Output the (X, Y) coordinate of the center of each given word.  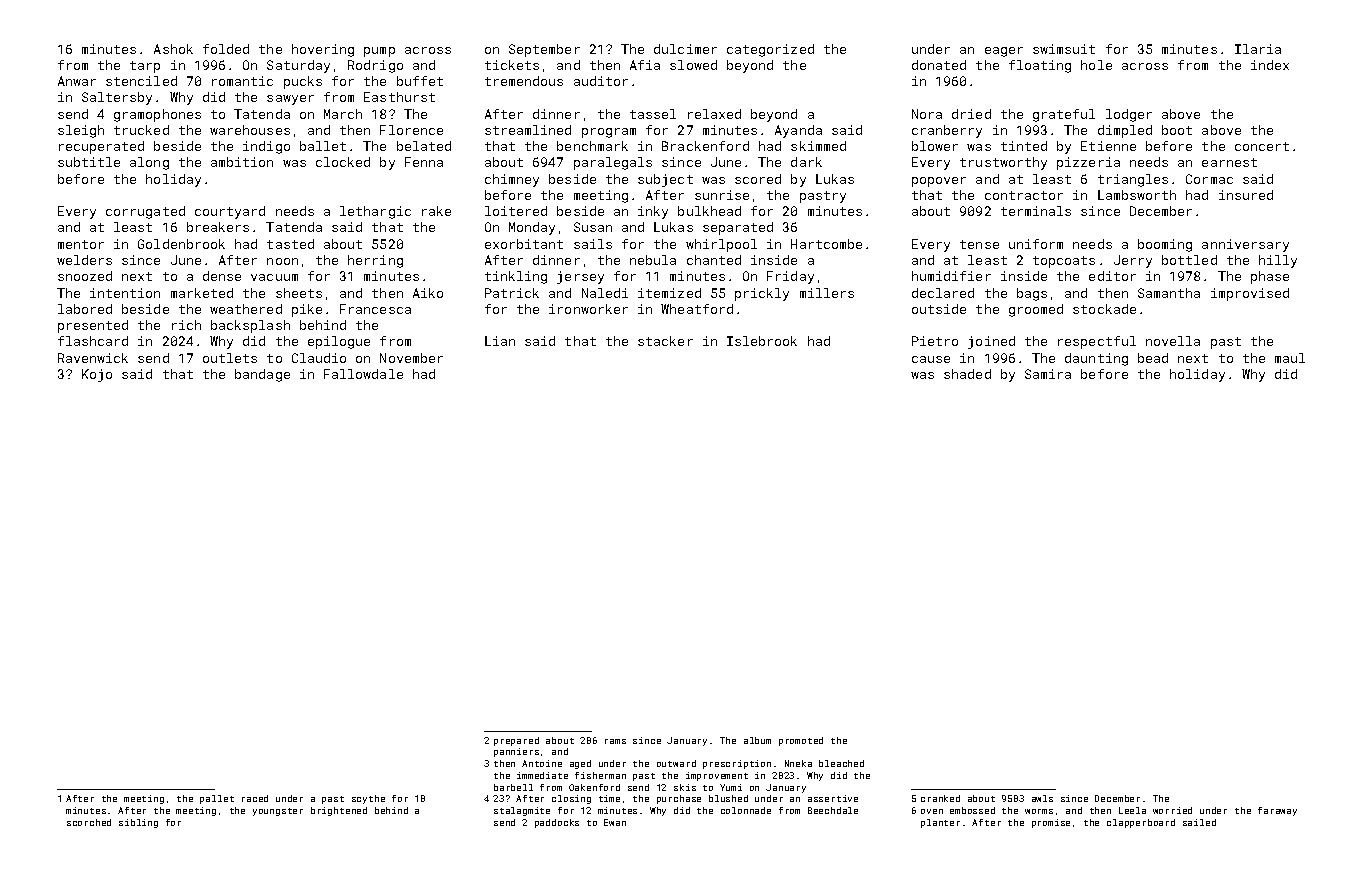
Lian (500, 341)
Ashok (173, 49)
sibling (138, 823)
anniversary (1245, 245)
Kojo (97, 375)
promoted (801, 741)
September (544, 50)
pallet (217, 799)
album (757, 740)
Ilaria (1258, 49)
